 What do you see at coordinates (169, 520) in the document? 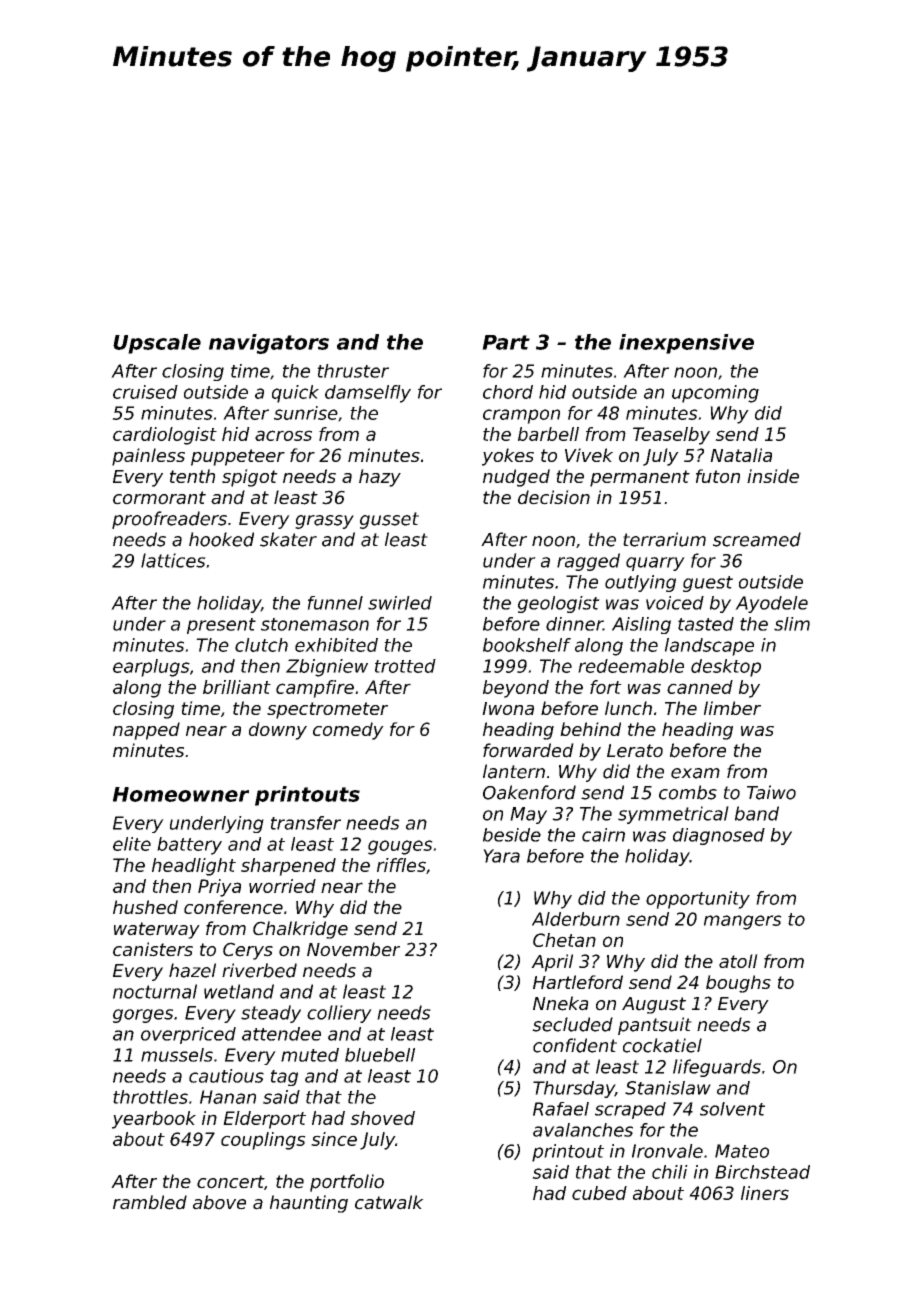
I see `proofreaders` at bounding box center [169, 520].
